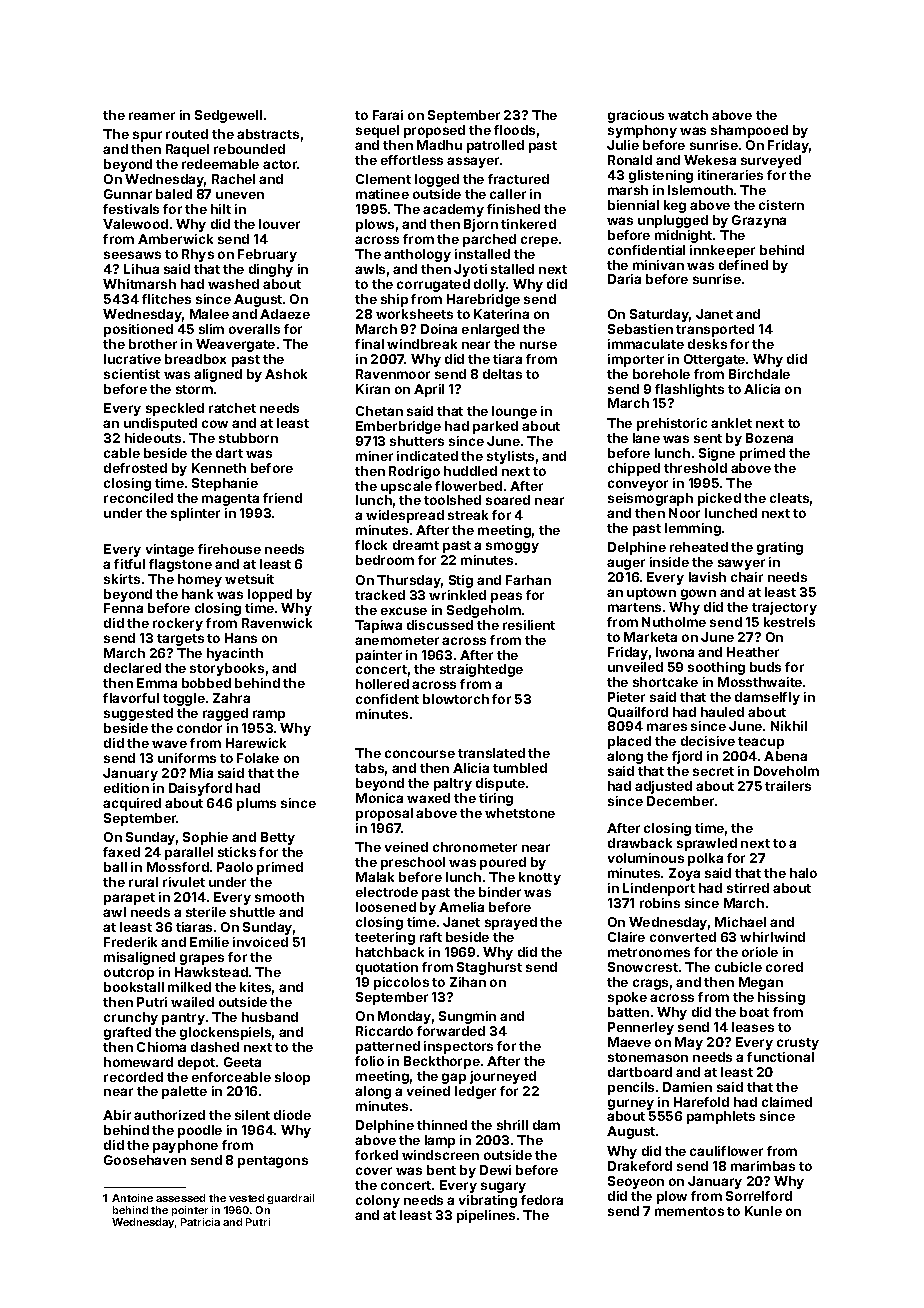 The height and width of the screenshot is (1308, 924). Describe the element at coordinates (683, 937) in the screenshot. I see `converted` at that location.
